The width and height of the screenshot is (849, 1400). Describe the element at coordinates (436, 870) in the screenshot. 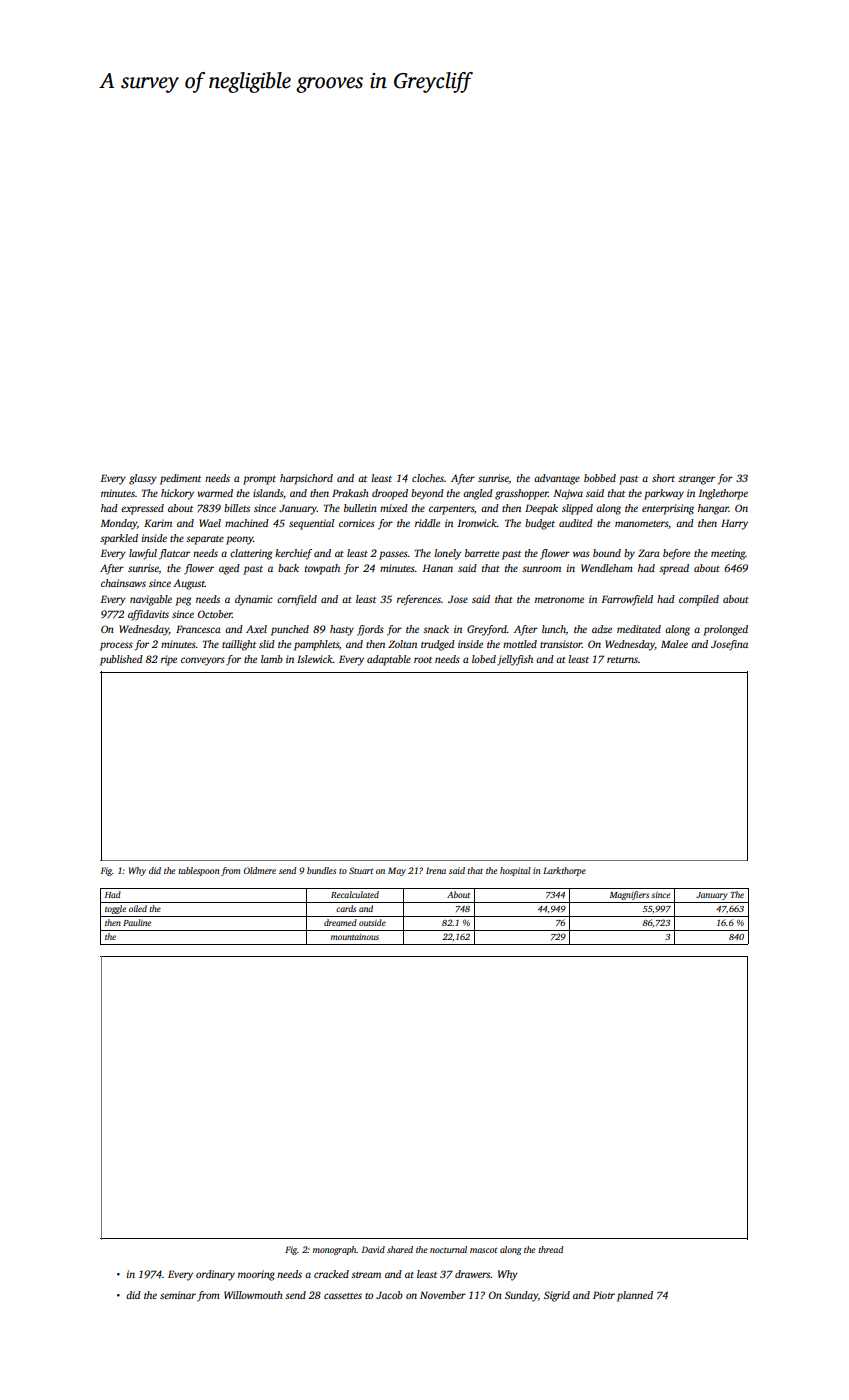

I see `Irena` at that location.
